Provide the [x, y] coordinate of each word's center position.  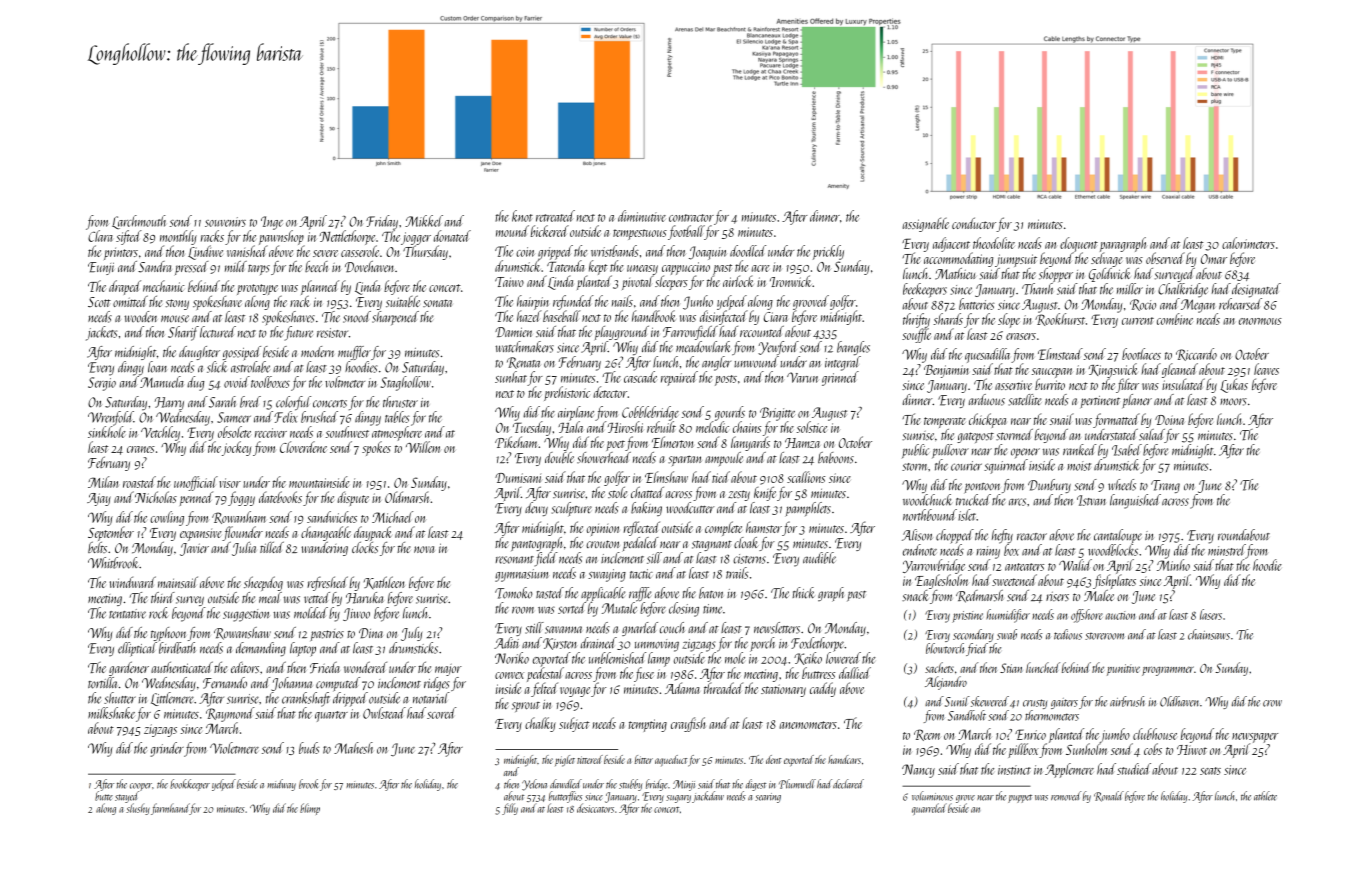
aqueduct [671, 760]
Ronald [1109, 796]
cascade [640, 377]
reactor [1032, 537]
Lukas [1234, 385]
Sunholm [1087, 749]
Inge [272, 223]
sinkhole [107, 432]
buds [309, 748]
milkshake [111, 713]
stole [617, 492]
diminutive [642, 216]
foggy [241, 498]
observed [1165, 258]
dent [773, 759]
